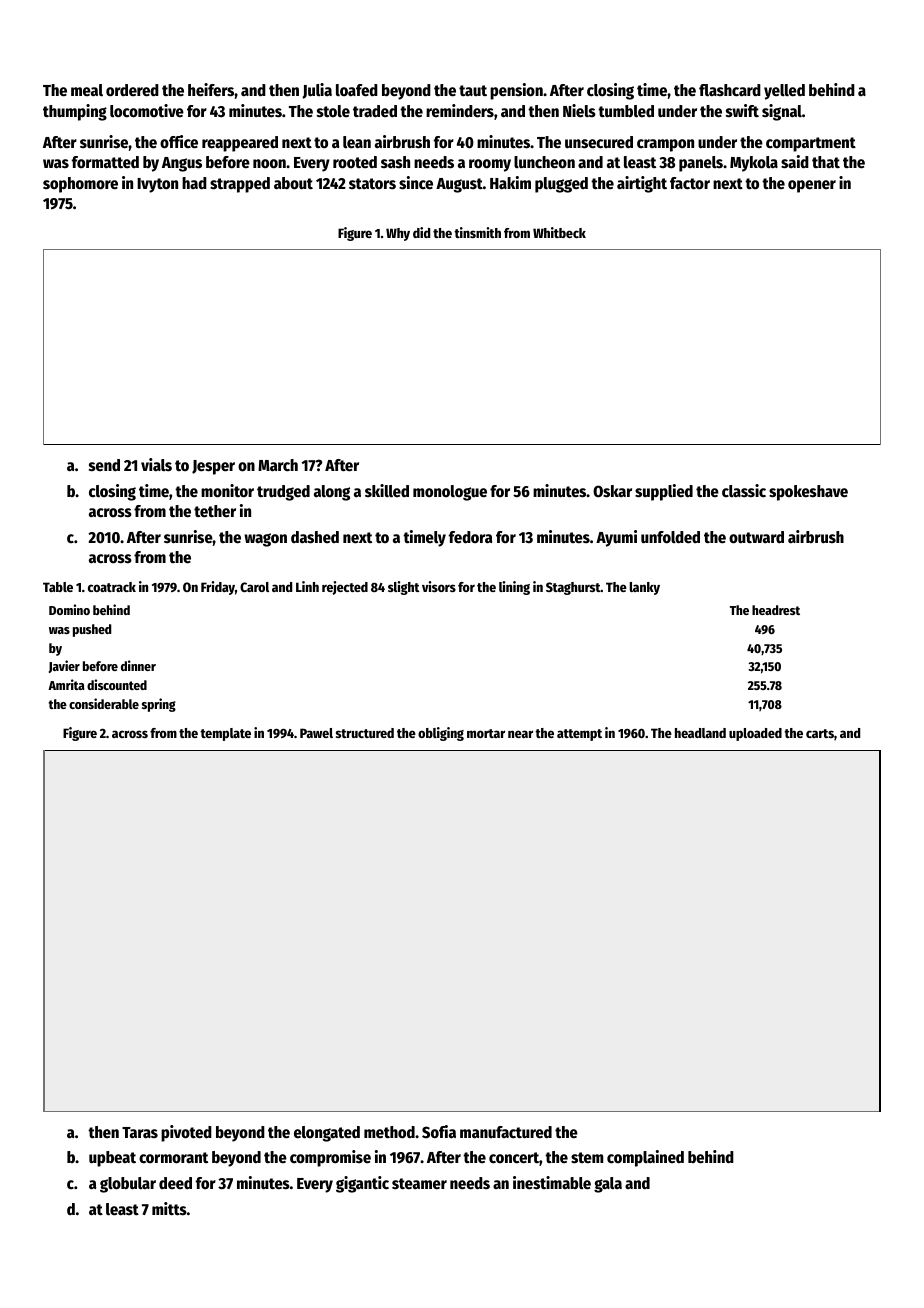 The width and height of the screenshot is (924, 1308). I want to click on spokeshave, so click(808, 493).
